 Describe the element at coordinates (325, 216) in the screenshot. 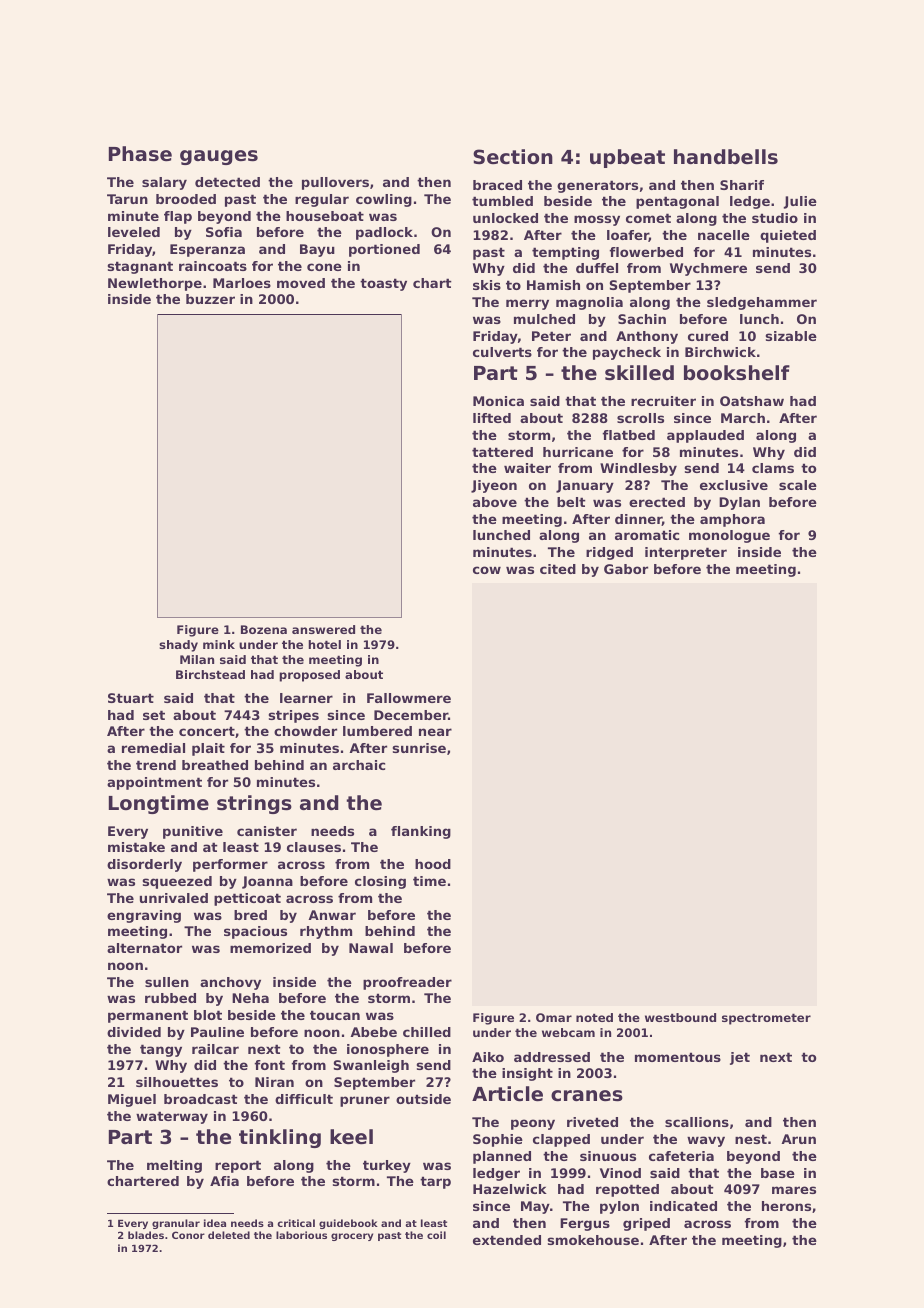

I see `houseboat` at that location.
